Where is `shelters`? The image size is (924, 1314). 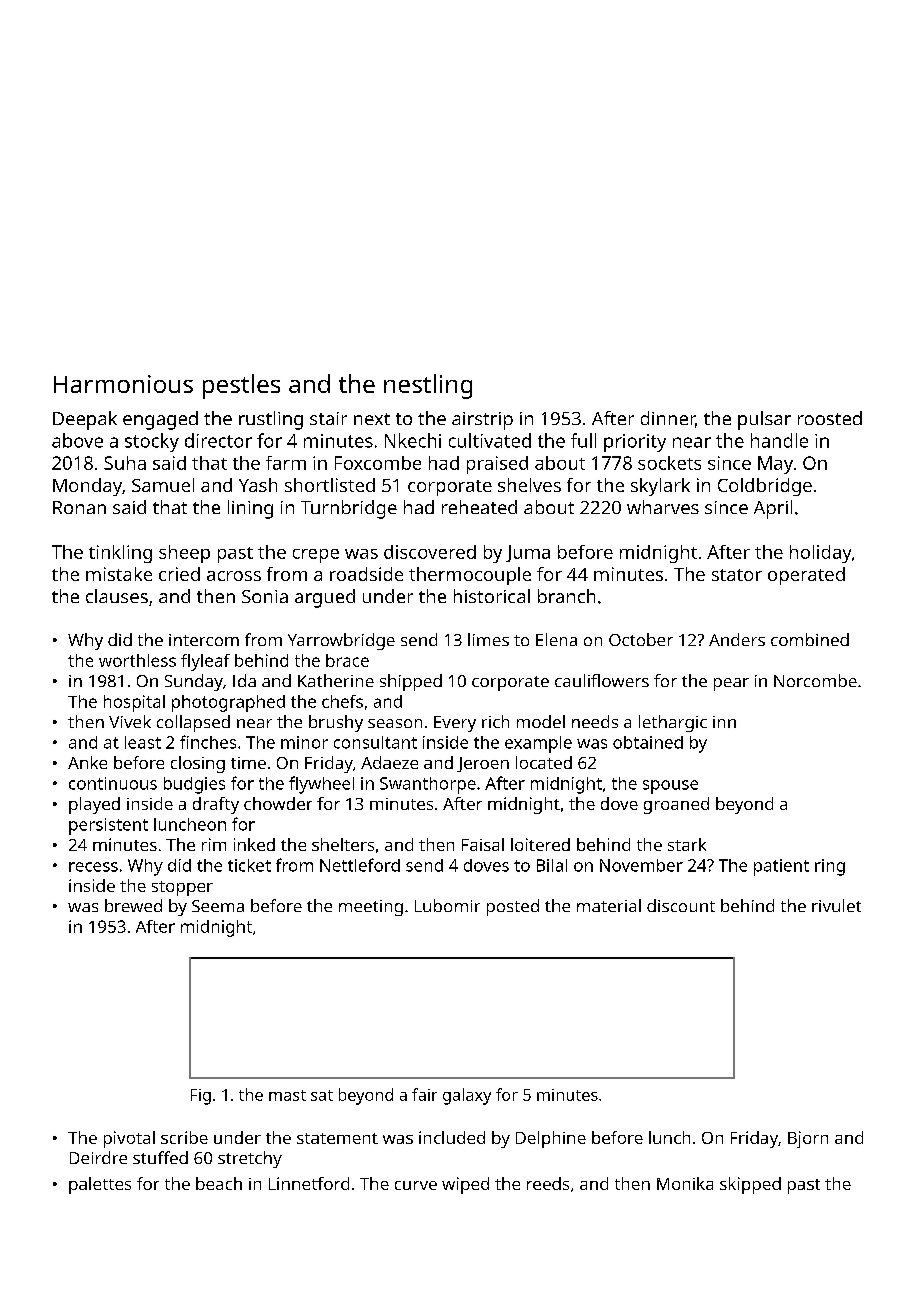
shelters is located at coordinates (343, 844).
